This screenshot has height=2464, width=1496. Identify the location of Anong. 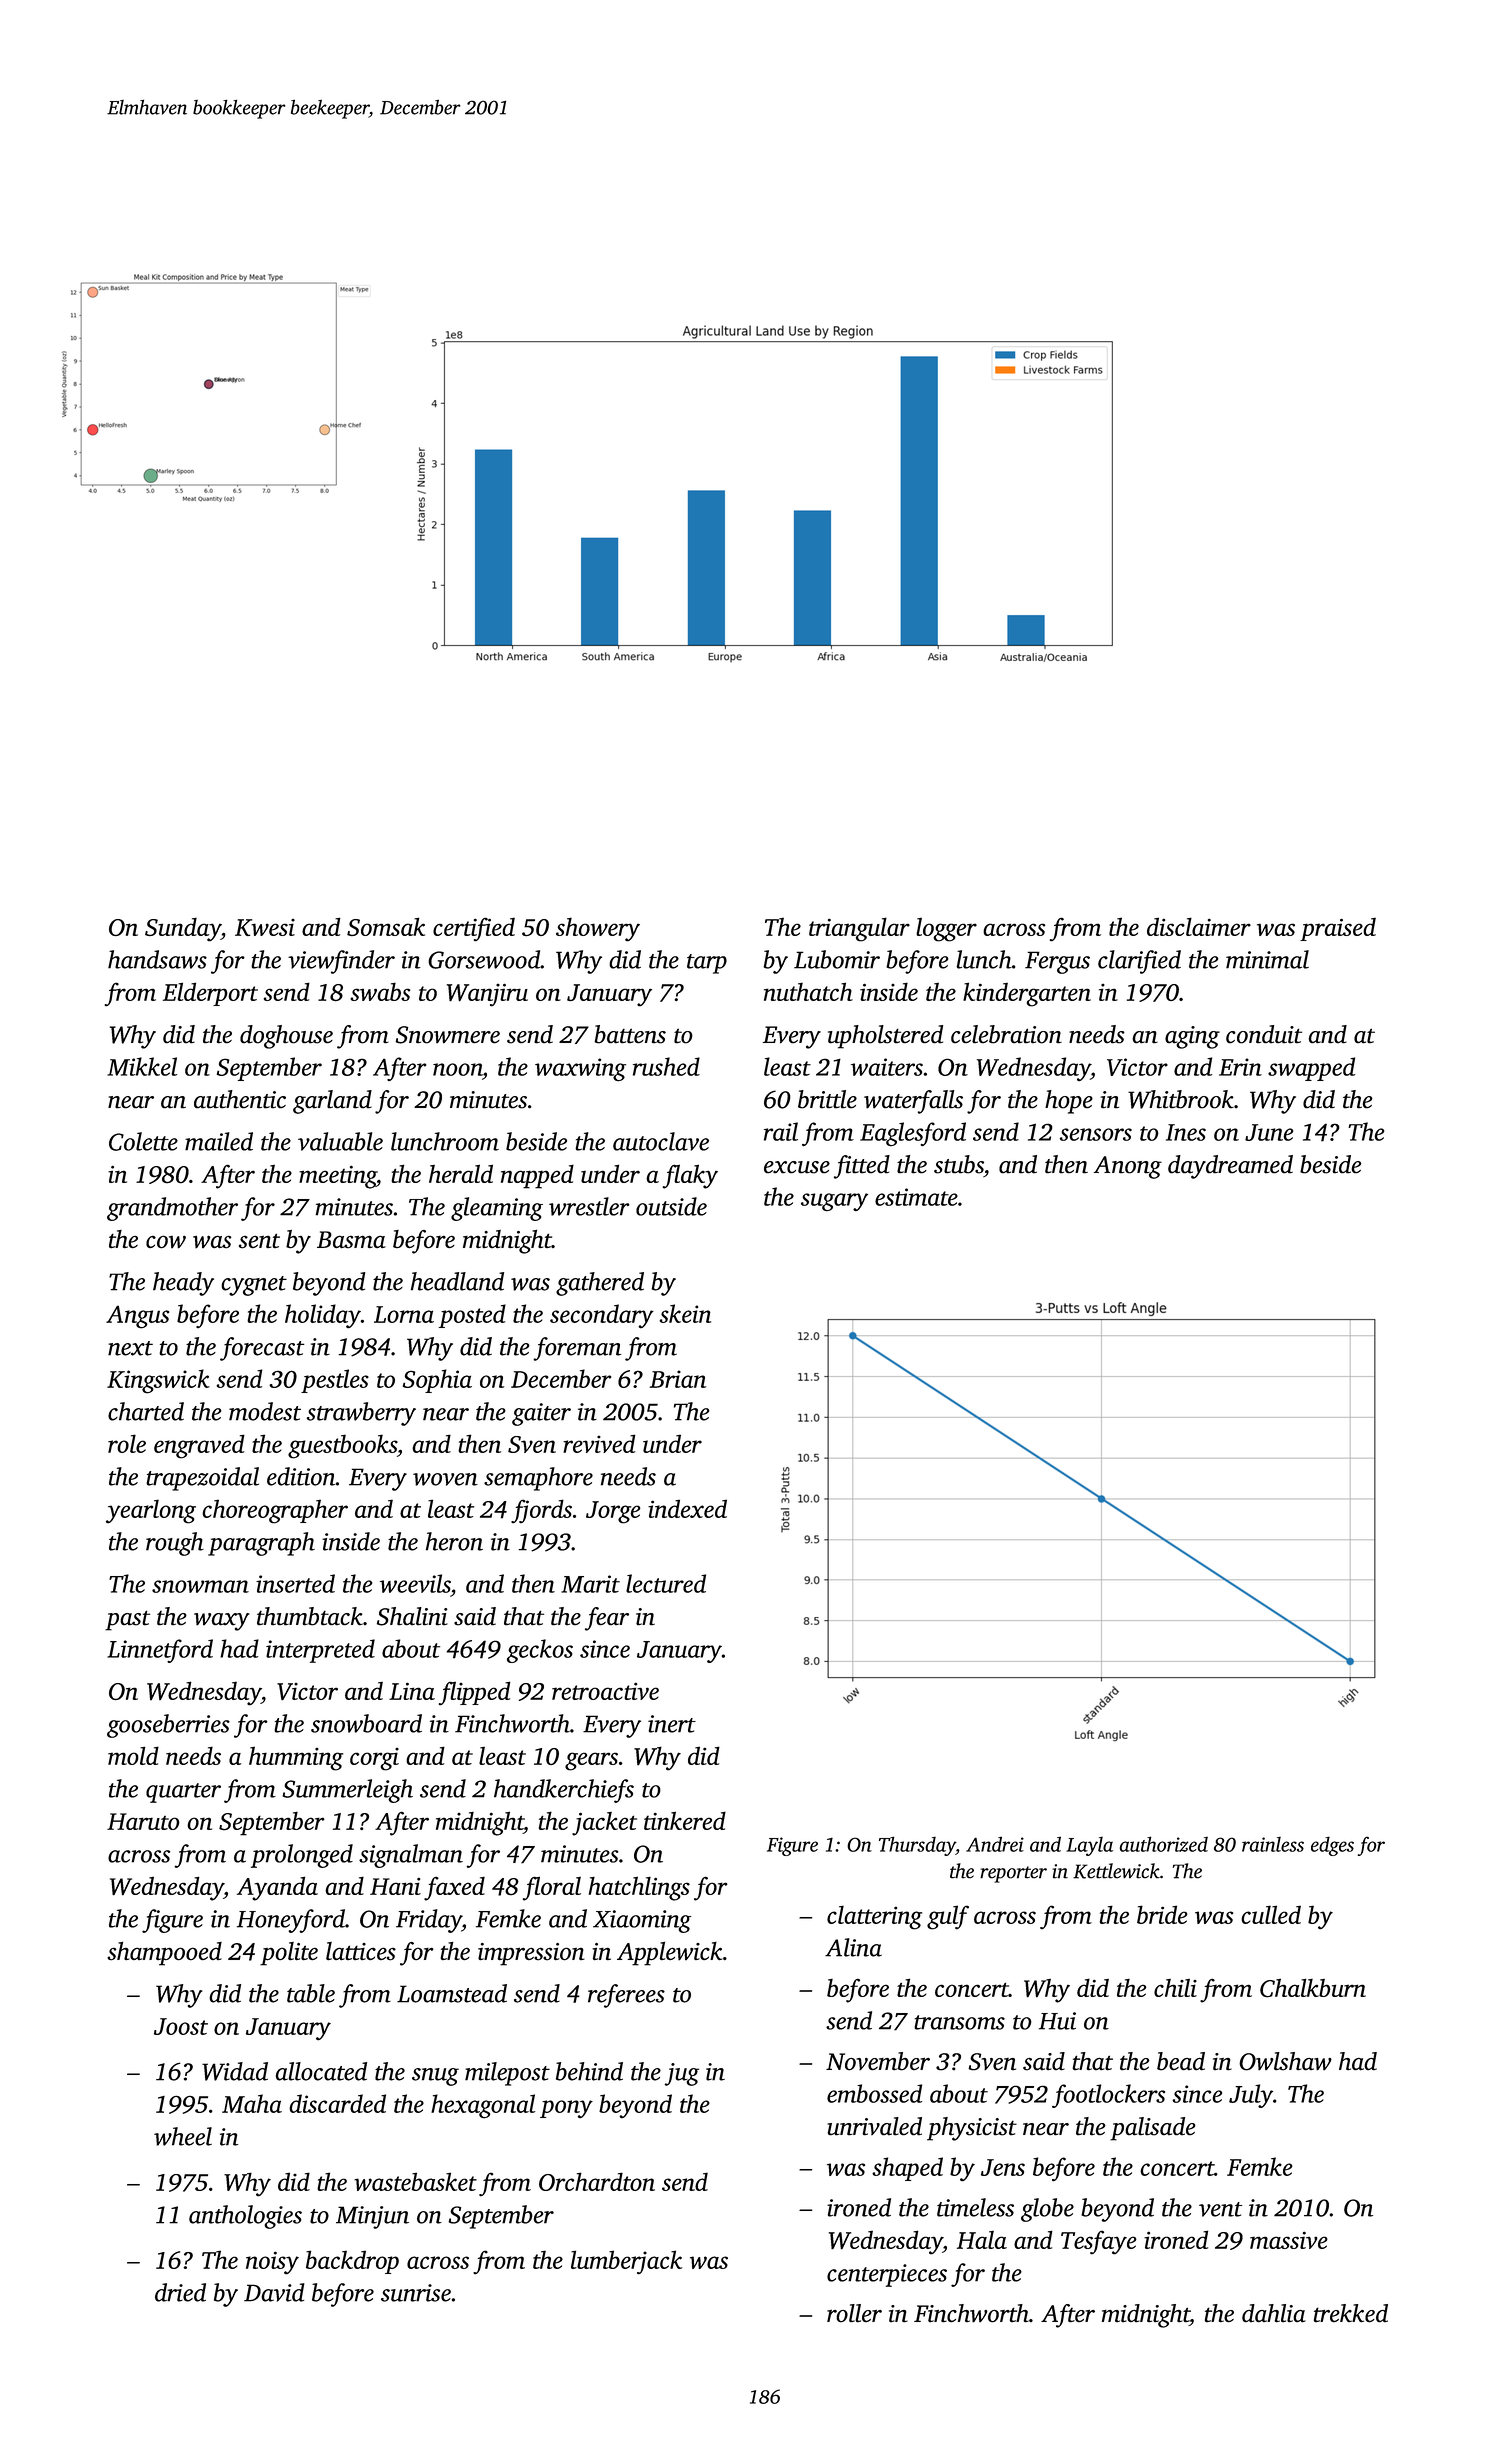
(1128, 1167).
